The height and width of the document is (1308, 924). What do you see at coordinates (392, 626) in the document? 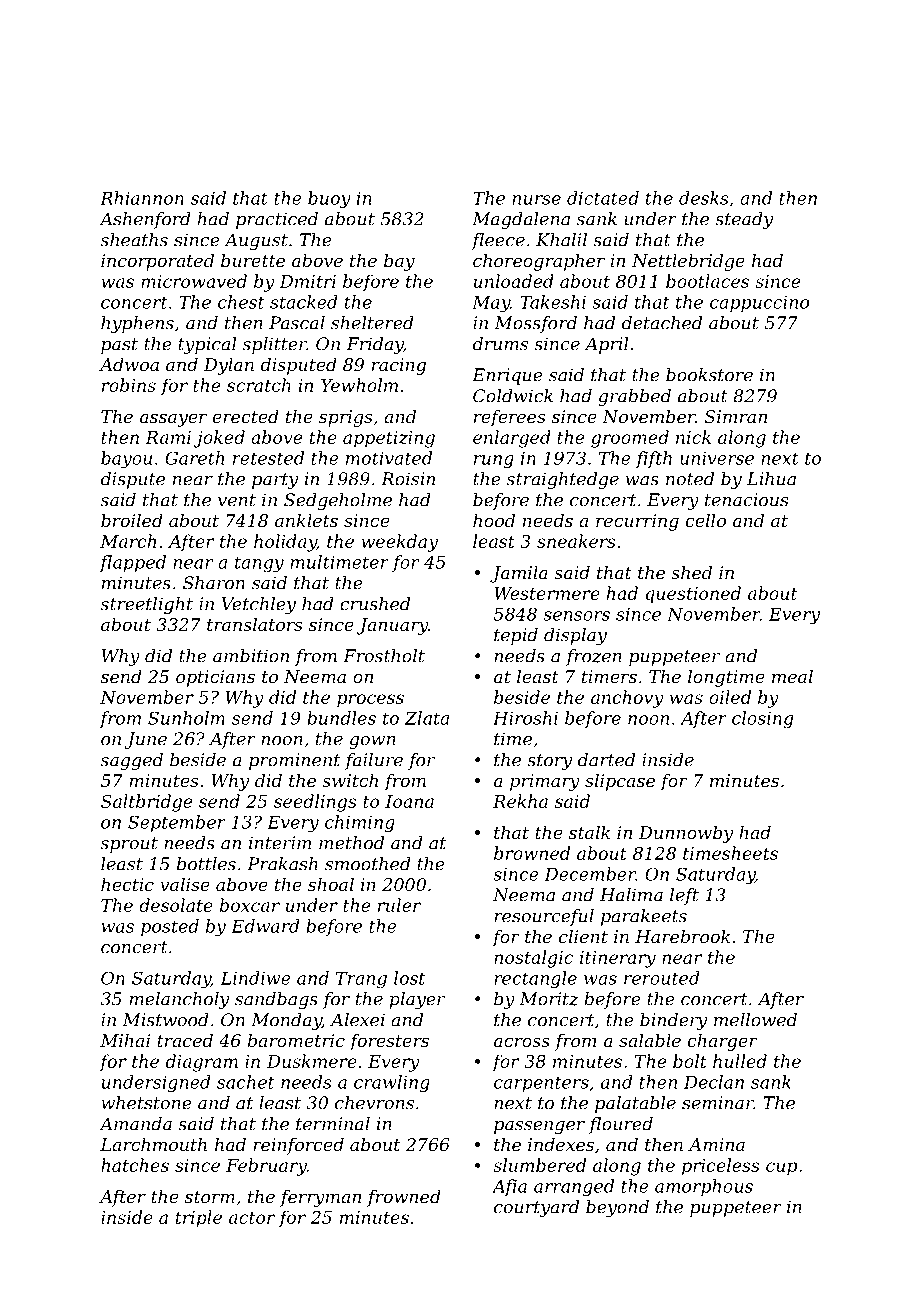
I see `January` at bounding box center [392, 626].
